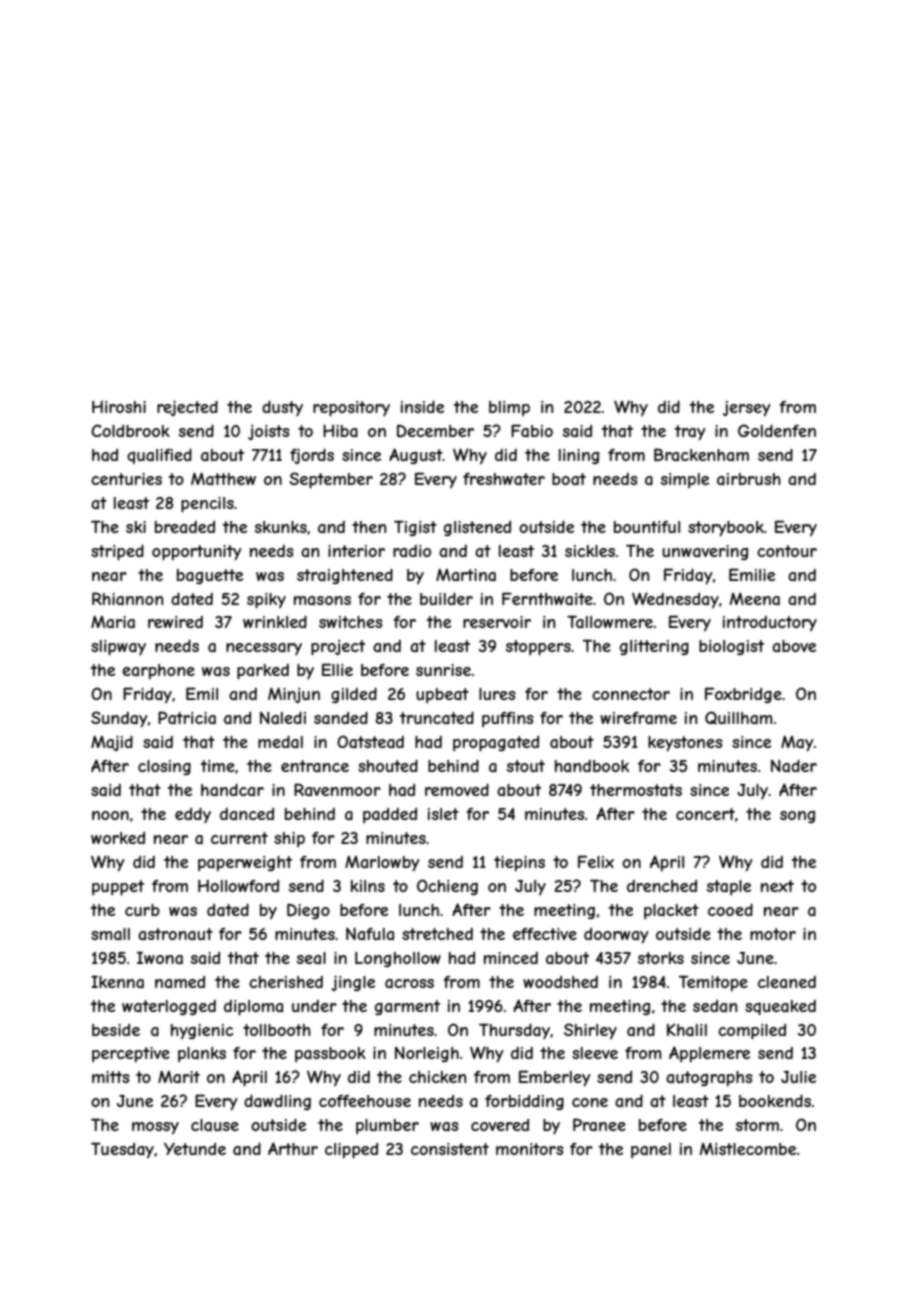  I want to click on slipway, so click(118, 648).
